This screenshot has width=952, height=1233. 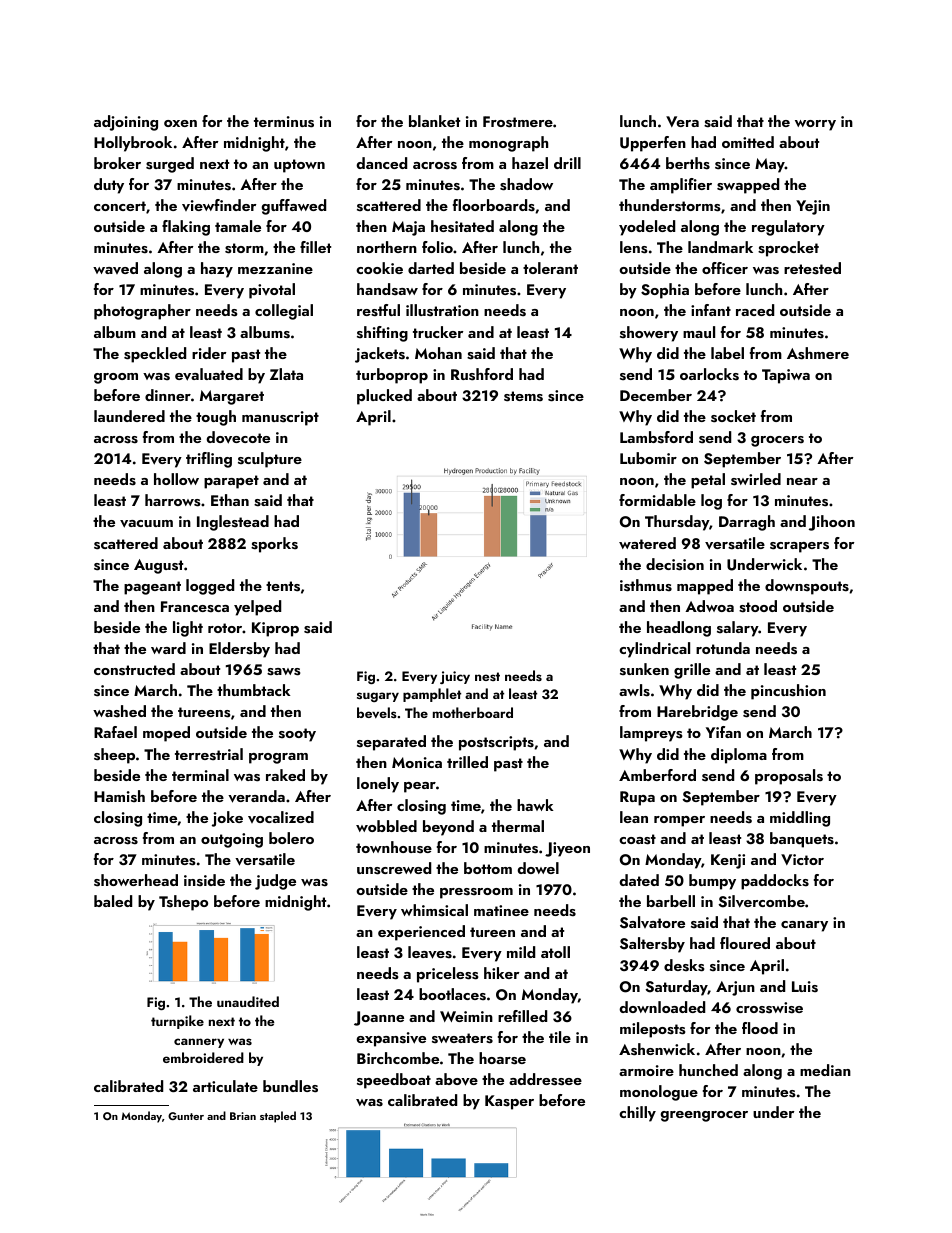 I want to click on speedboat, so click(x=394, y=1081).
